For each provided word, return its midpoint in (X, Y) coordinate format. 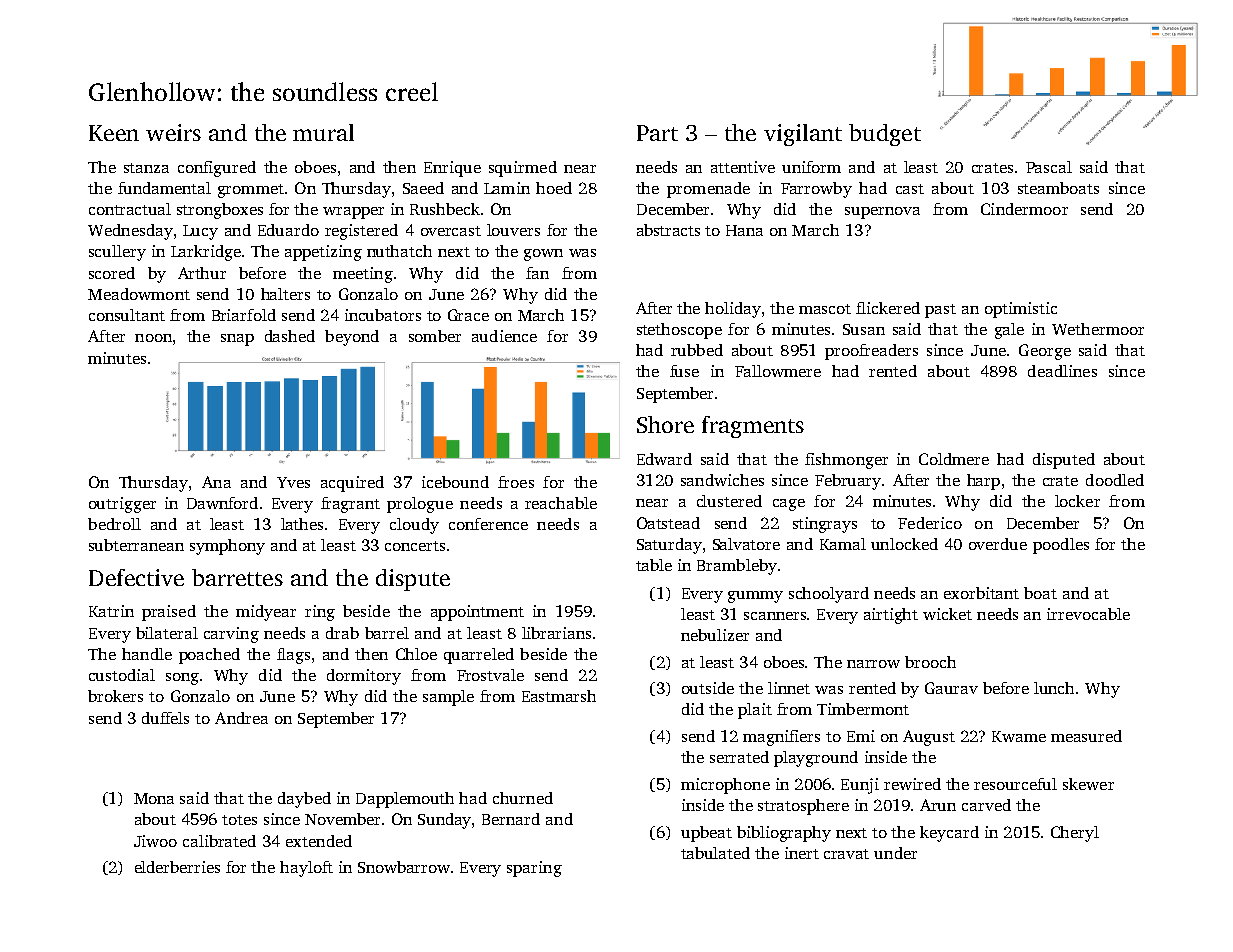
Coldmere (954, 459)
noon (153, 338)
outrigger (122, 505)
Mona (154, 798)
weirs (173, 132)
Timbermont (863, 709)
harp (983, 482)
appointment (477, 613)
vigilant (803, 135)
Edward (664, 459)
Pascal (1049, 167)
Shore (665, 424)
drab (342, 633)
